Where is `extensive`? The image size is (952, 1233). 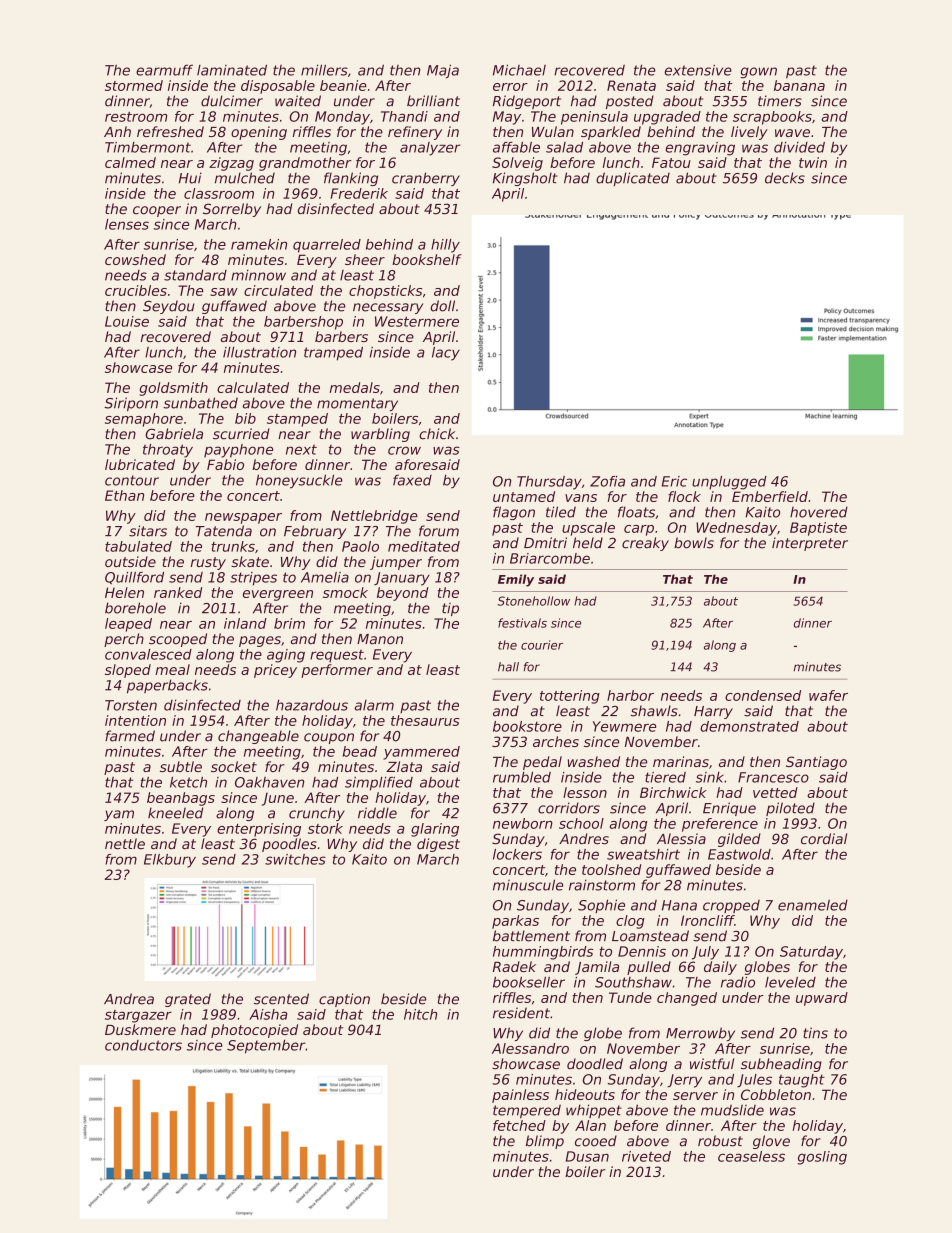
extensive is located at coordinates (698, 70).
